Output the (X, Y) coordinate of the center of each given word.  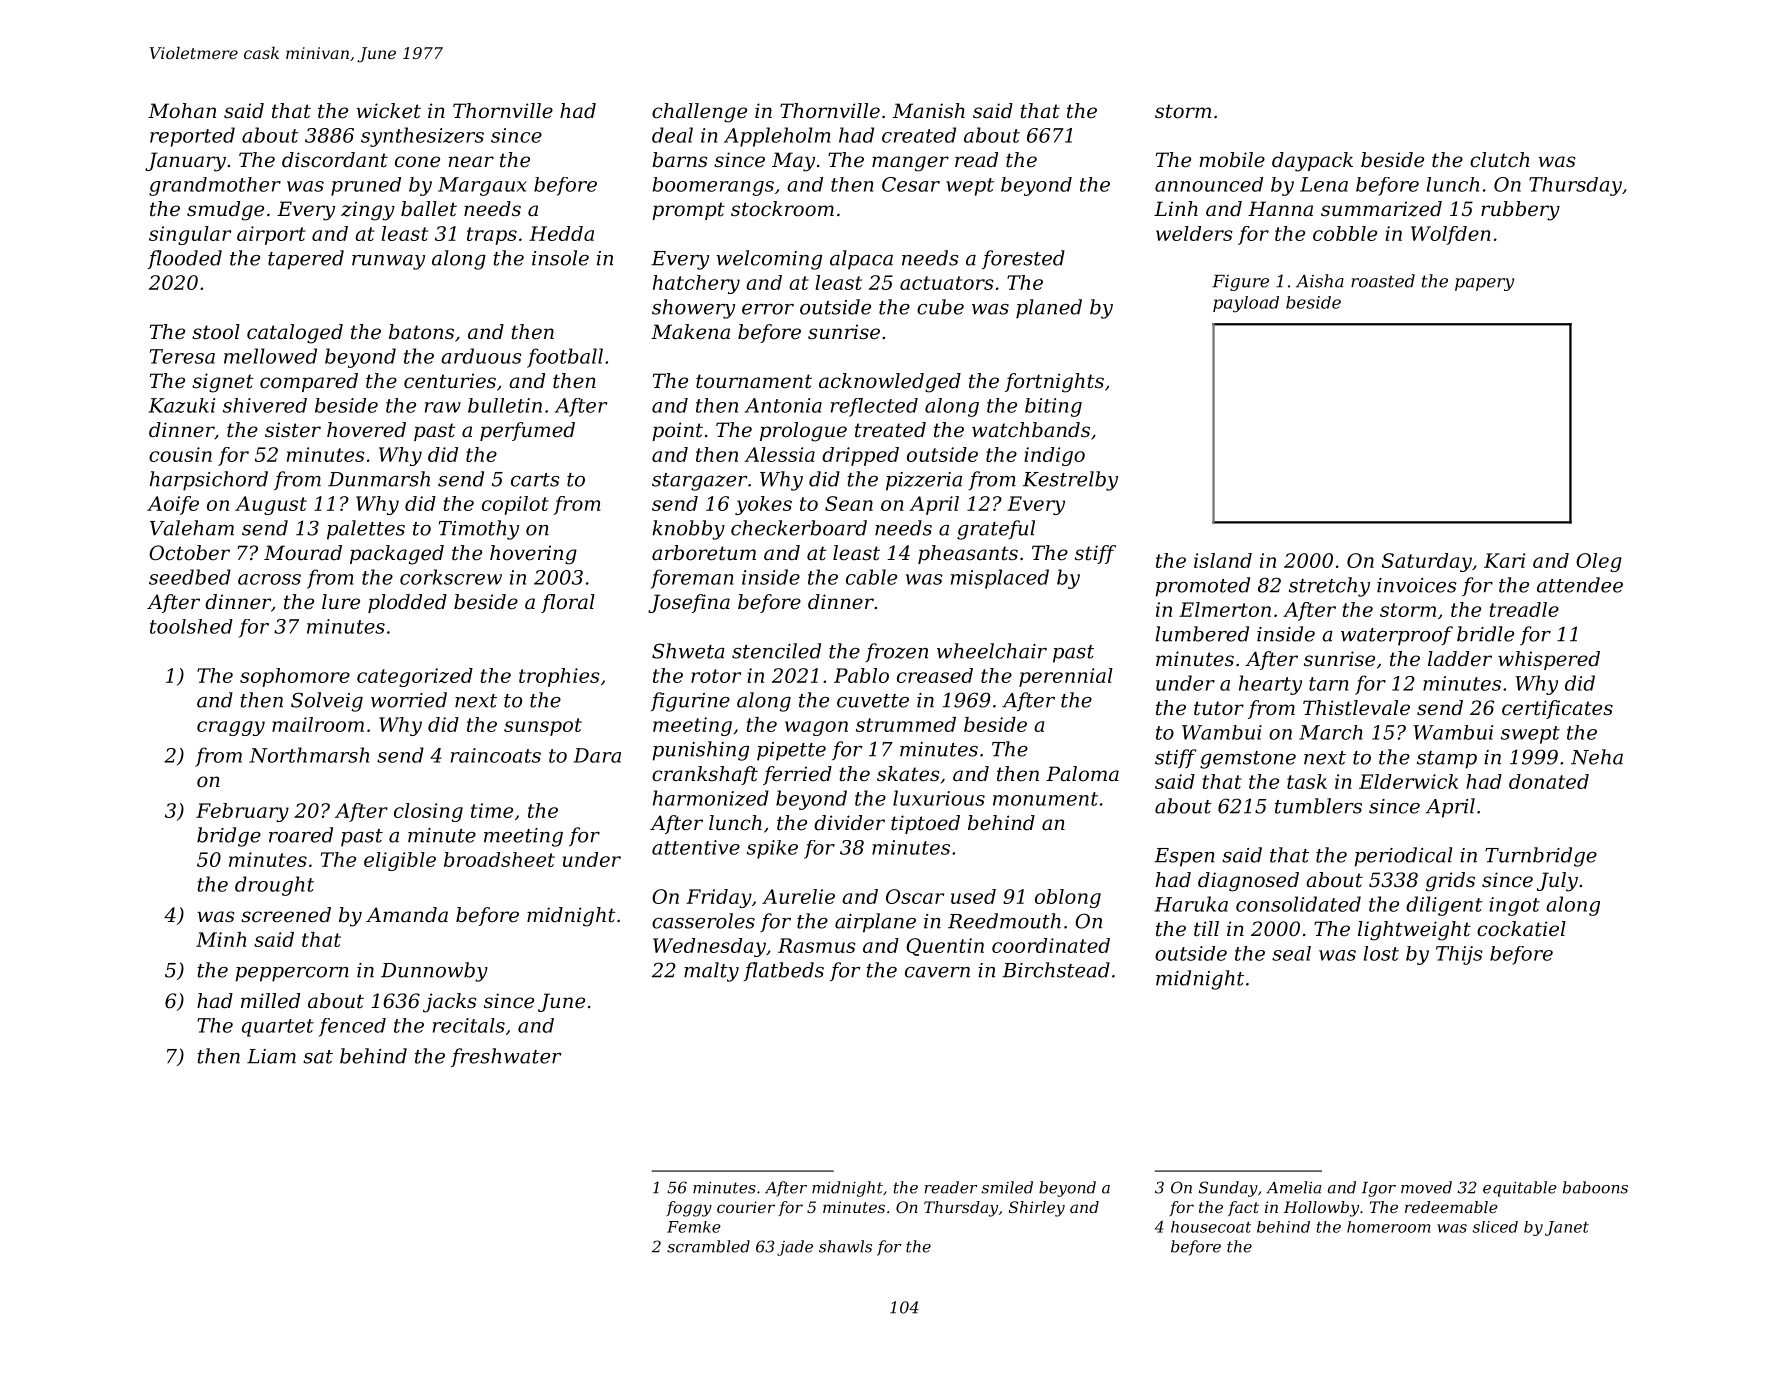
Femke (694, 1227)
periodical (1404, 857)
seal (1291, 953)
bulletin (505, 405)
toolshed (191, 626)
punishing (701, 751)
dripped (860, 456)
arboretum (704, 553)
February (242, 812)
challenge (699, 113)
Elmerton (1225, 609)
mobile (1232, 160)
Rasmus (817, 945)
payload (1246, 304)
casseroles (703, 921)
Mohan (182, 111)
